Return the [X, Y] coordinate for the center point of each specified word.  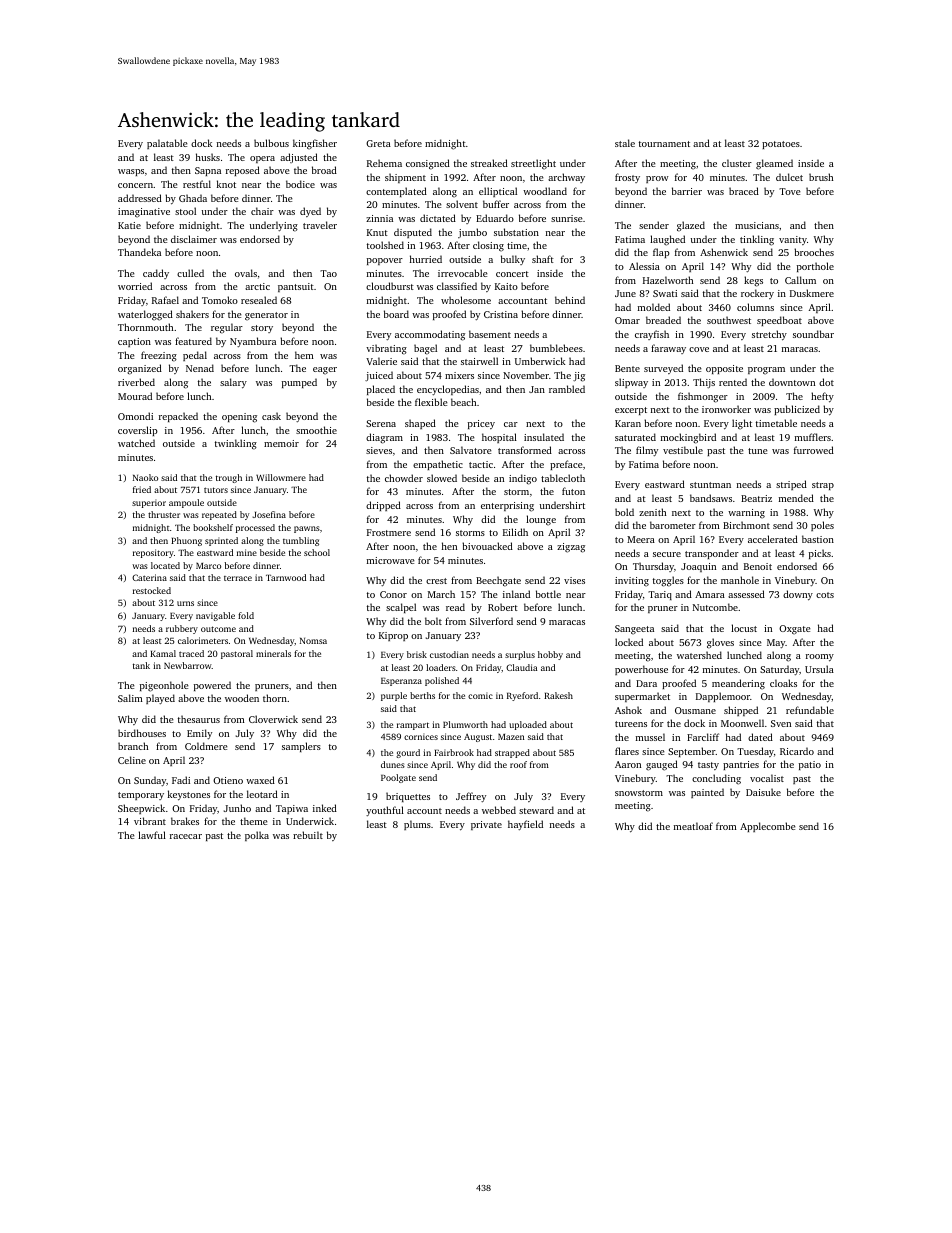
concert [512, 274]
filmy [647, 451]
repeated [219, 515]
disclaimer [194, 239]
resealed [259, 300]
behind [570, 300]
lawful [152, 835]
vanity [793, 240]
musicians [757, 225]
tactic [481, 464]
